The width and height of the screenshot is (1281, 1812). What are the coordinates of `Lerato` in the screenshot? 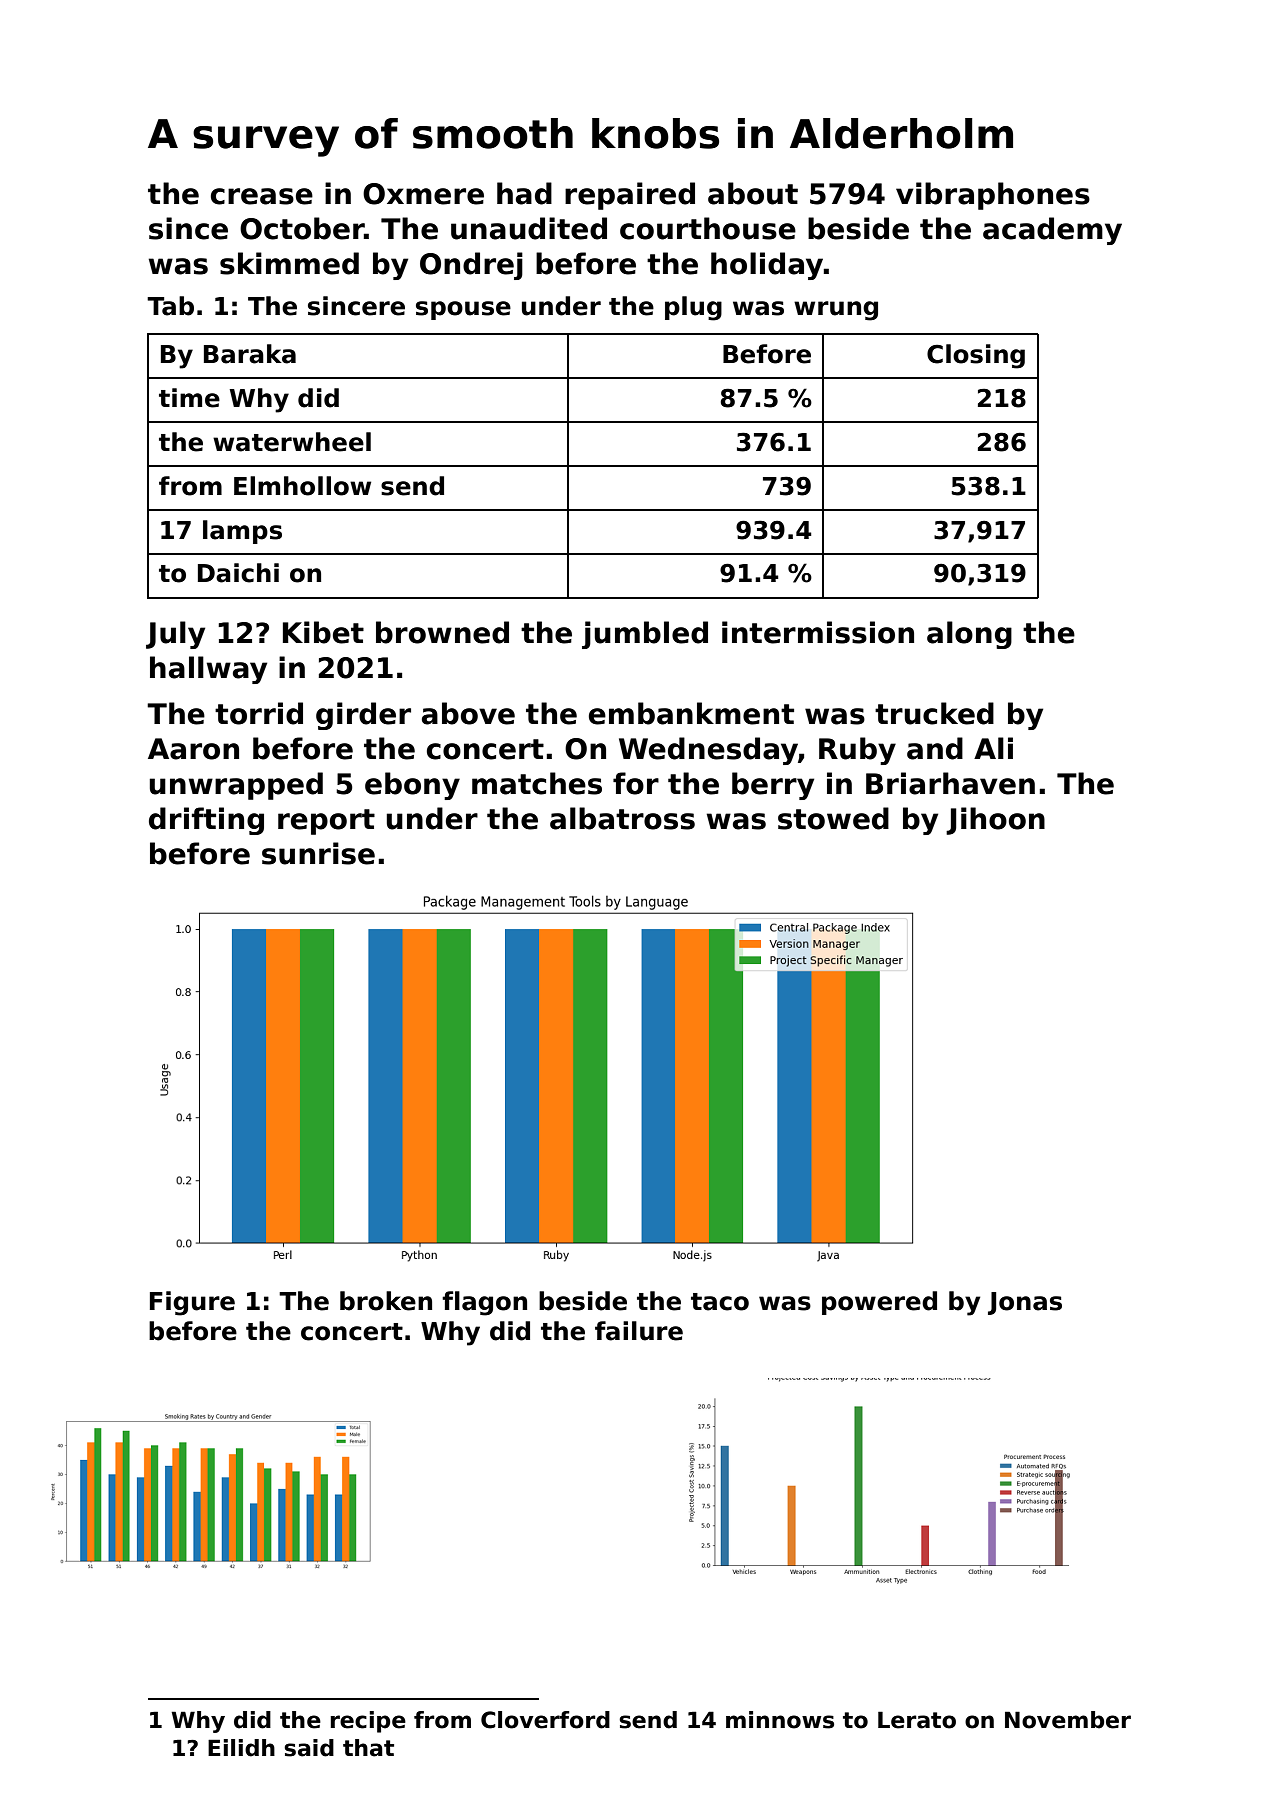 It's located at (917, 1720).
